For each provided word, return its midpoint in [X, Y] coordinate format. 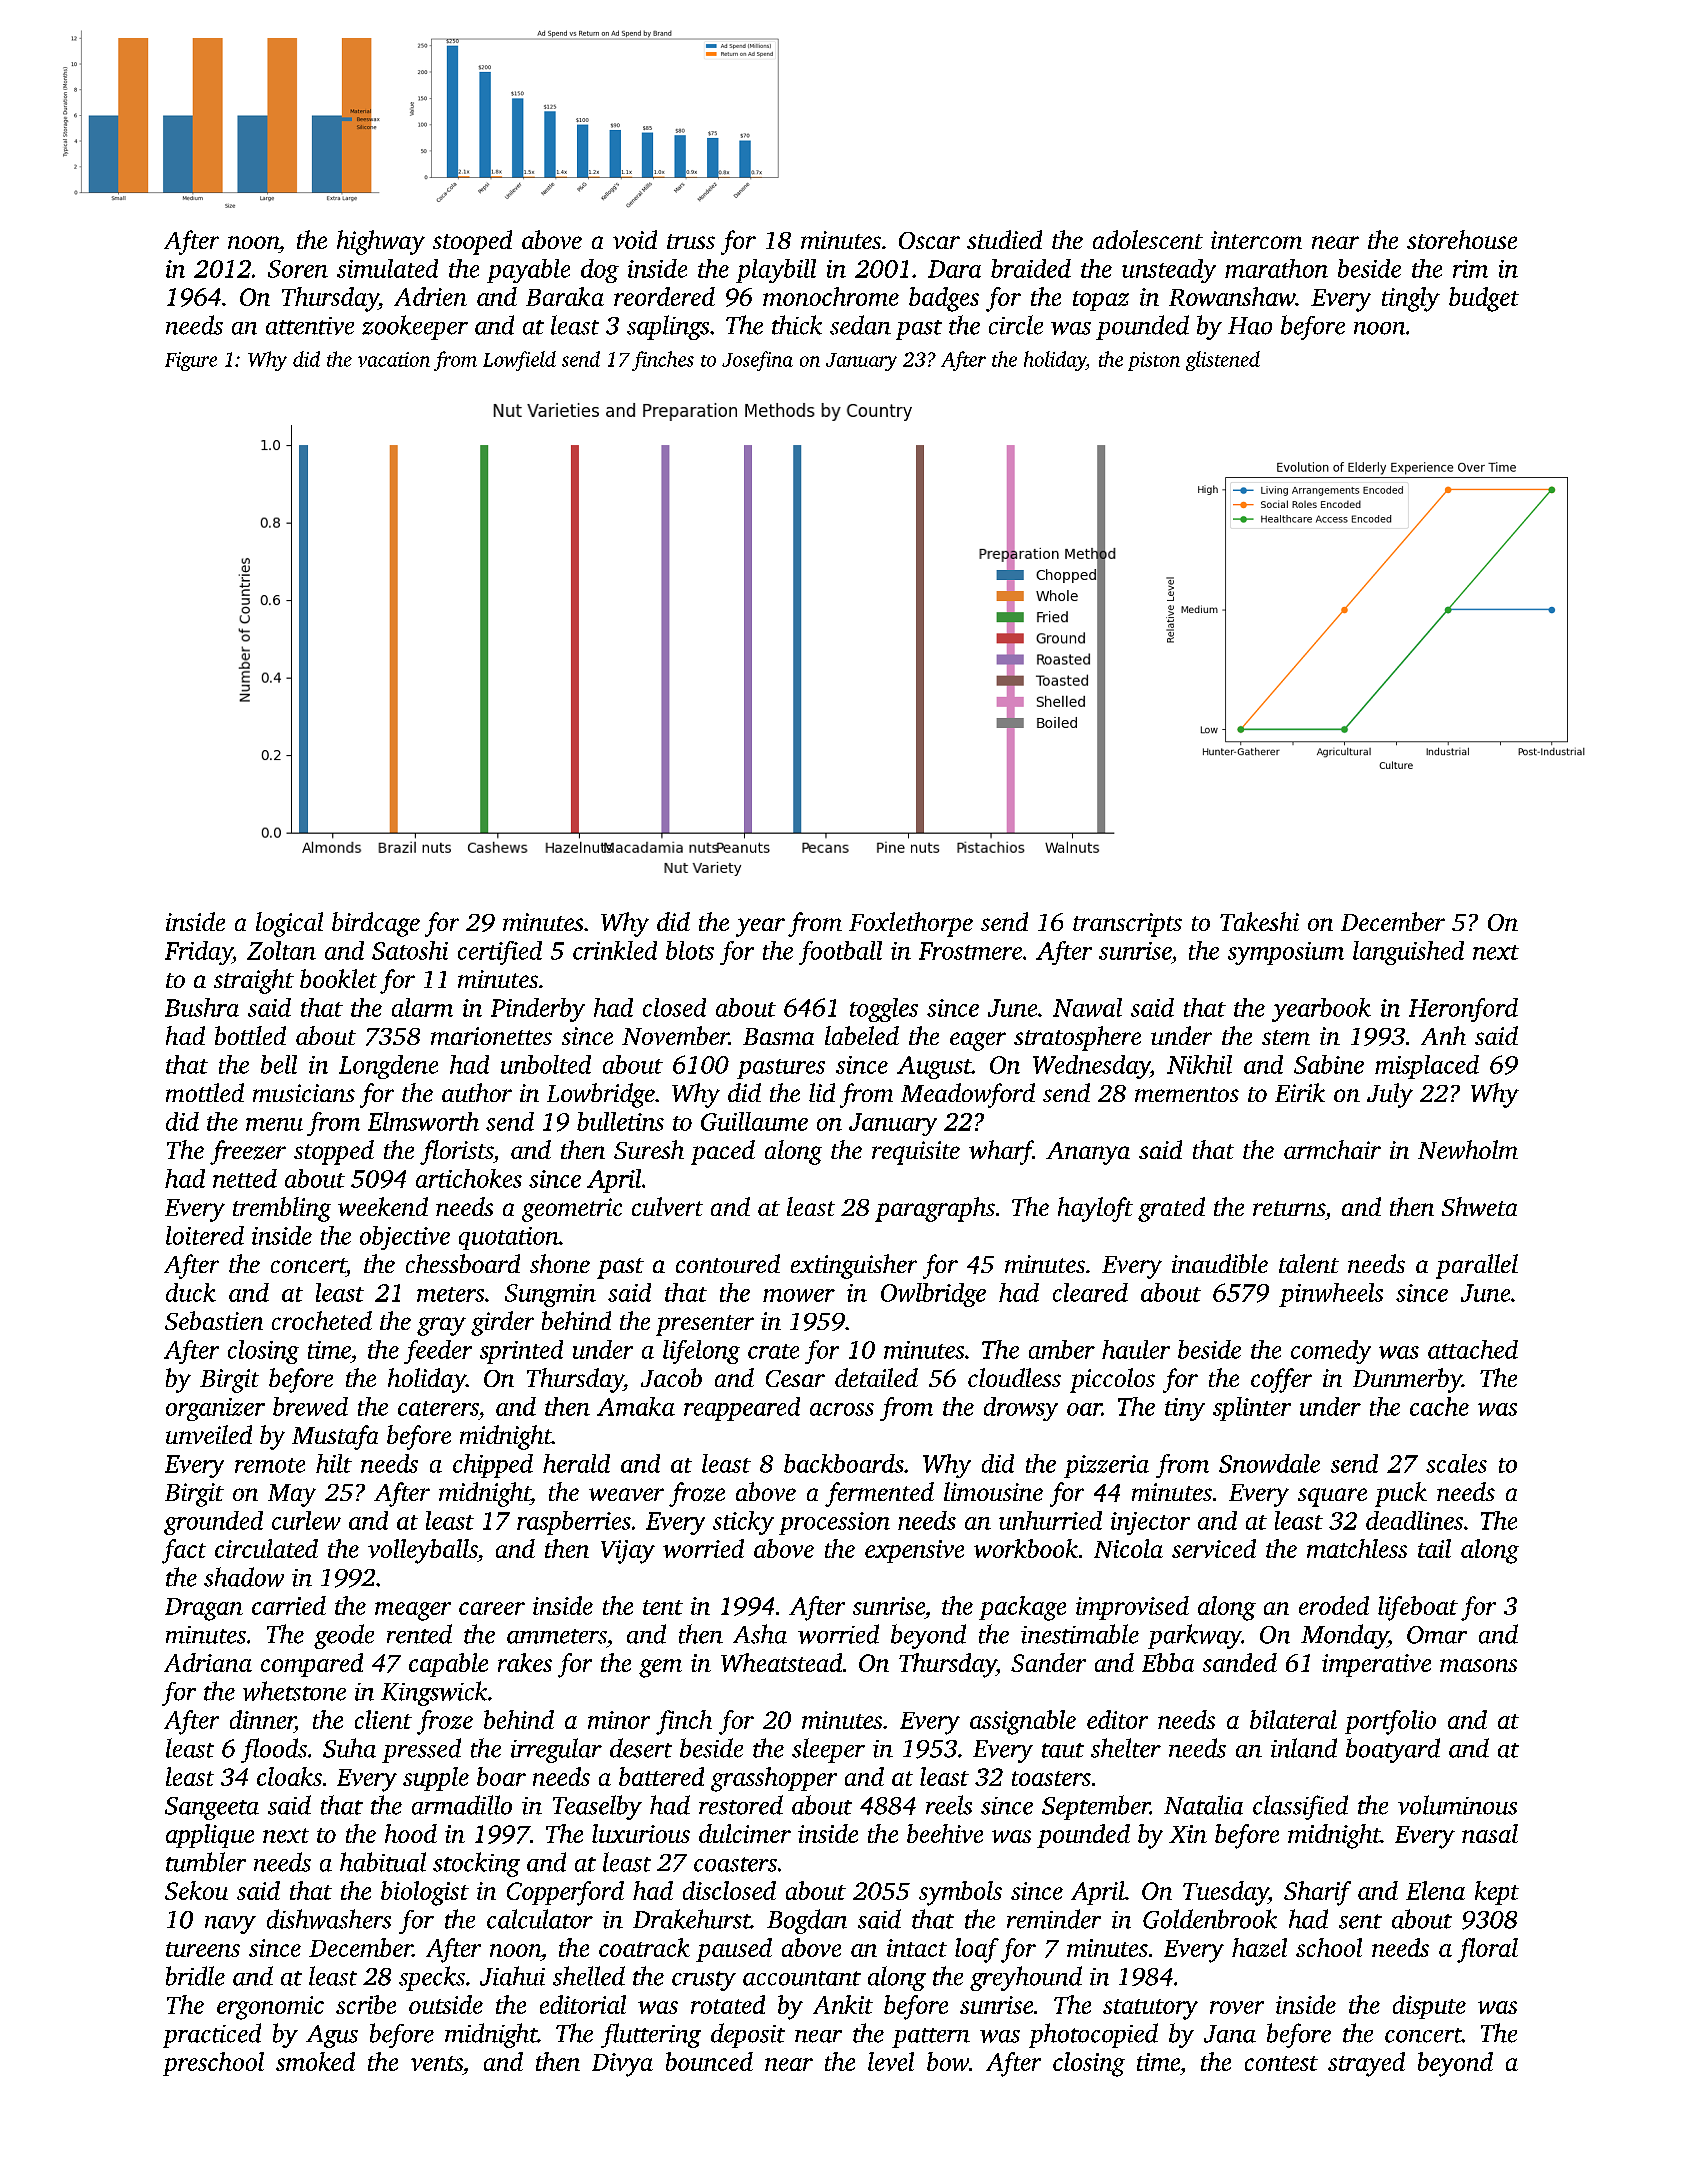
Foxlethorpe [911, 924]
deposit [748, 2035]
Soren [298, 269]
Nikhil [1199, 1064]
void [635, 239]
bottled [250, 1035]
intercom [1256, 240]
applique [210, 1836]
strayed [1366, 2064]
